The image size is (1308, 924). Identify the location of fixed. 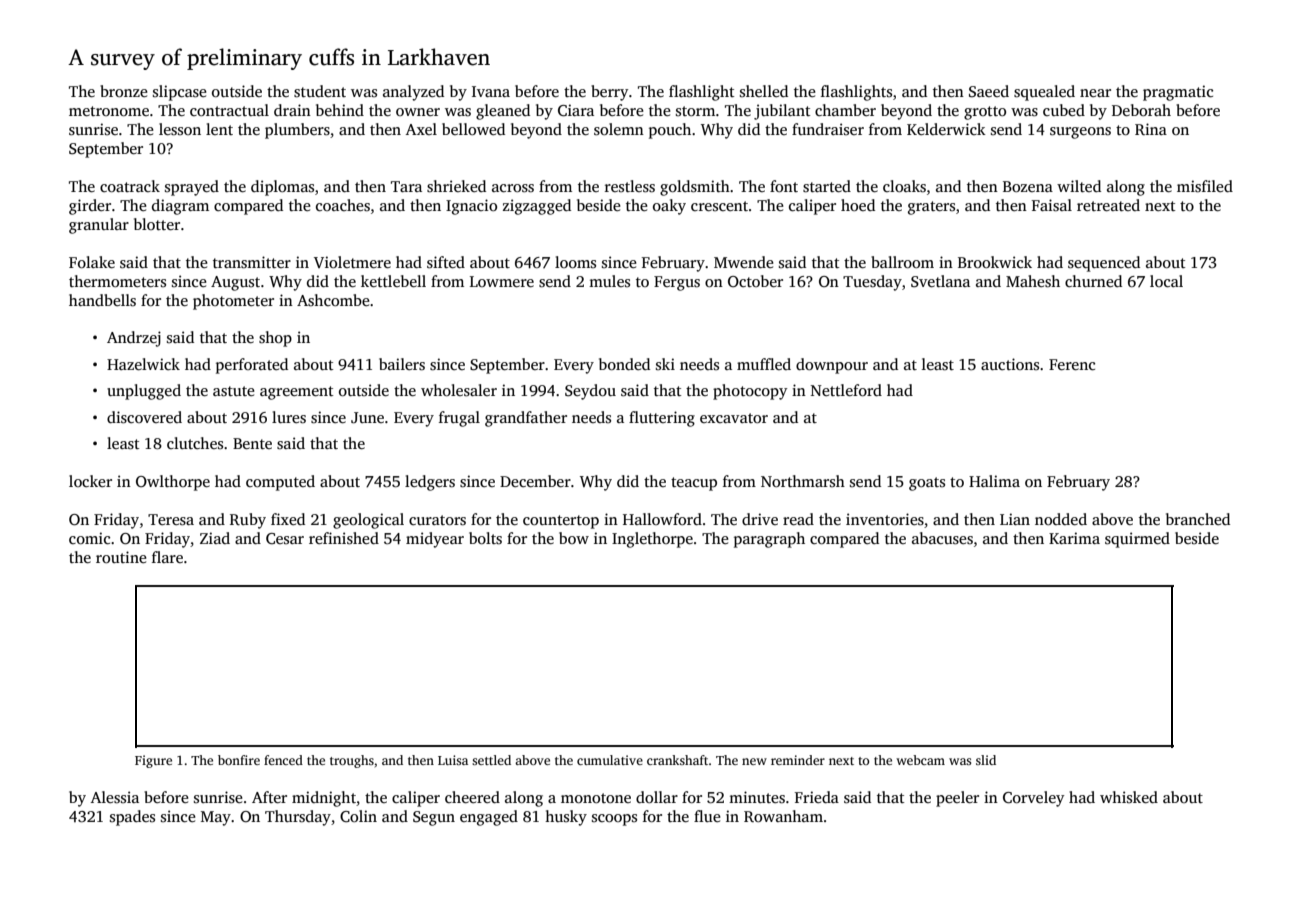
(288, 519).
